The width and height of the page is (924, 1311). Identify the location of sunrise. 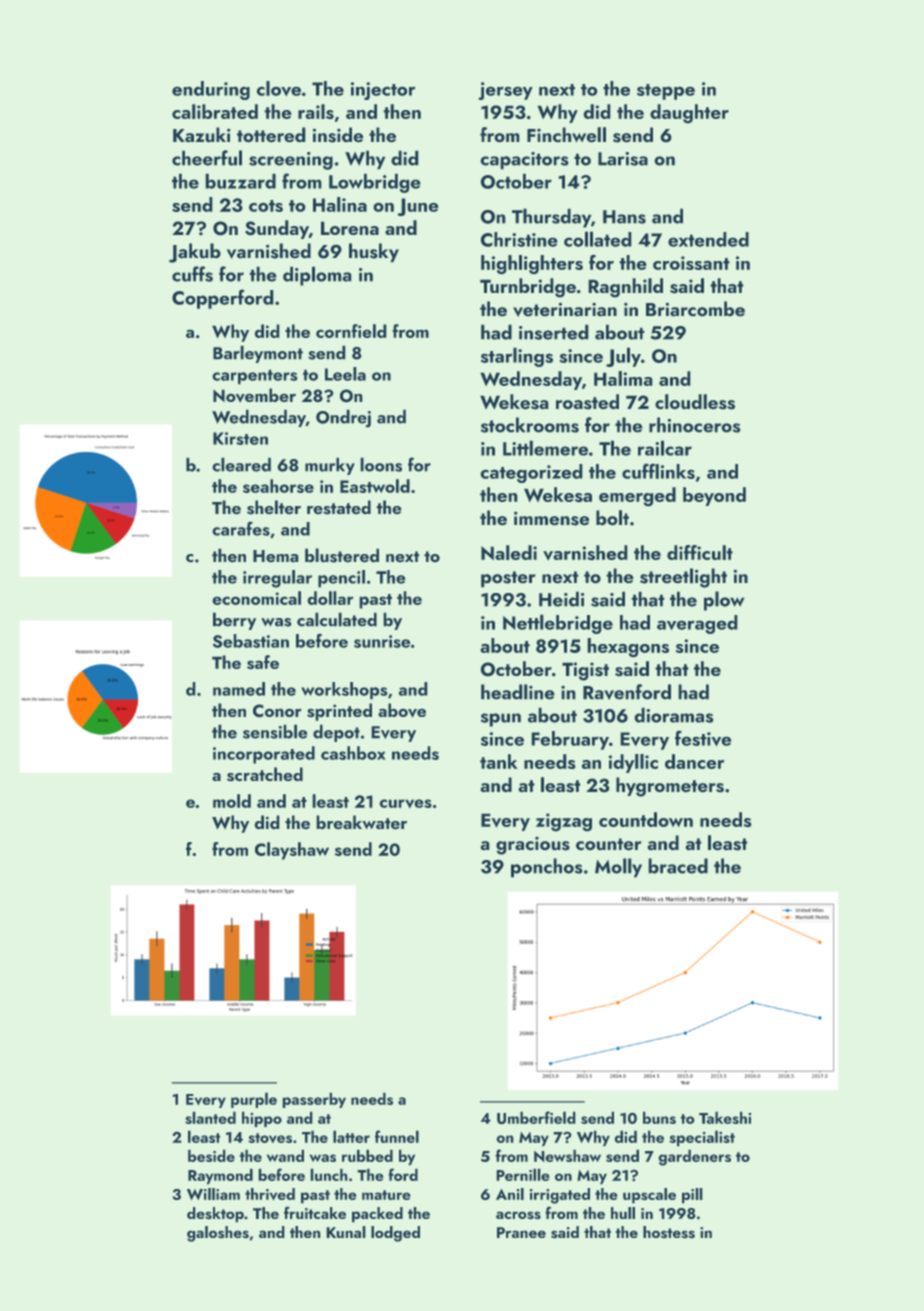
(382, 641).
